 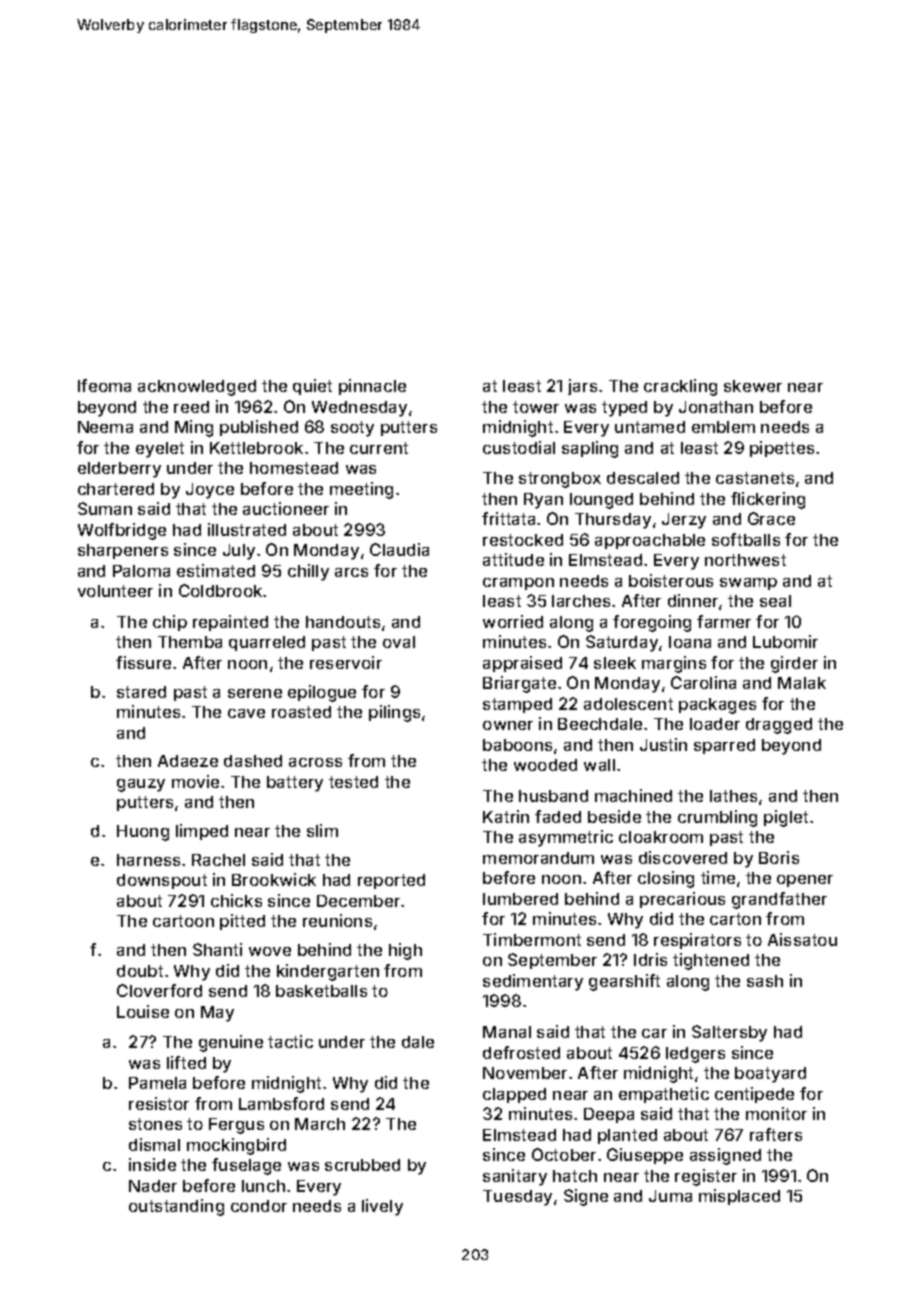 What do you see at coordinates (143, 662) in the screenshot?
I see `fissure` at bounding box center [143, 662].
